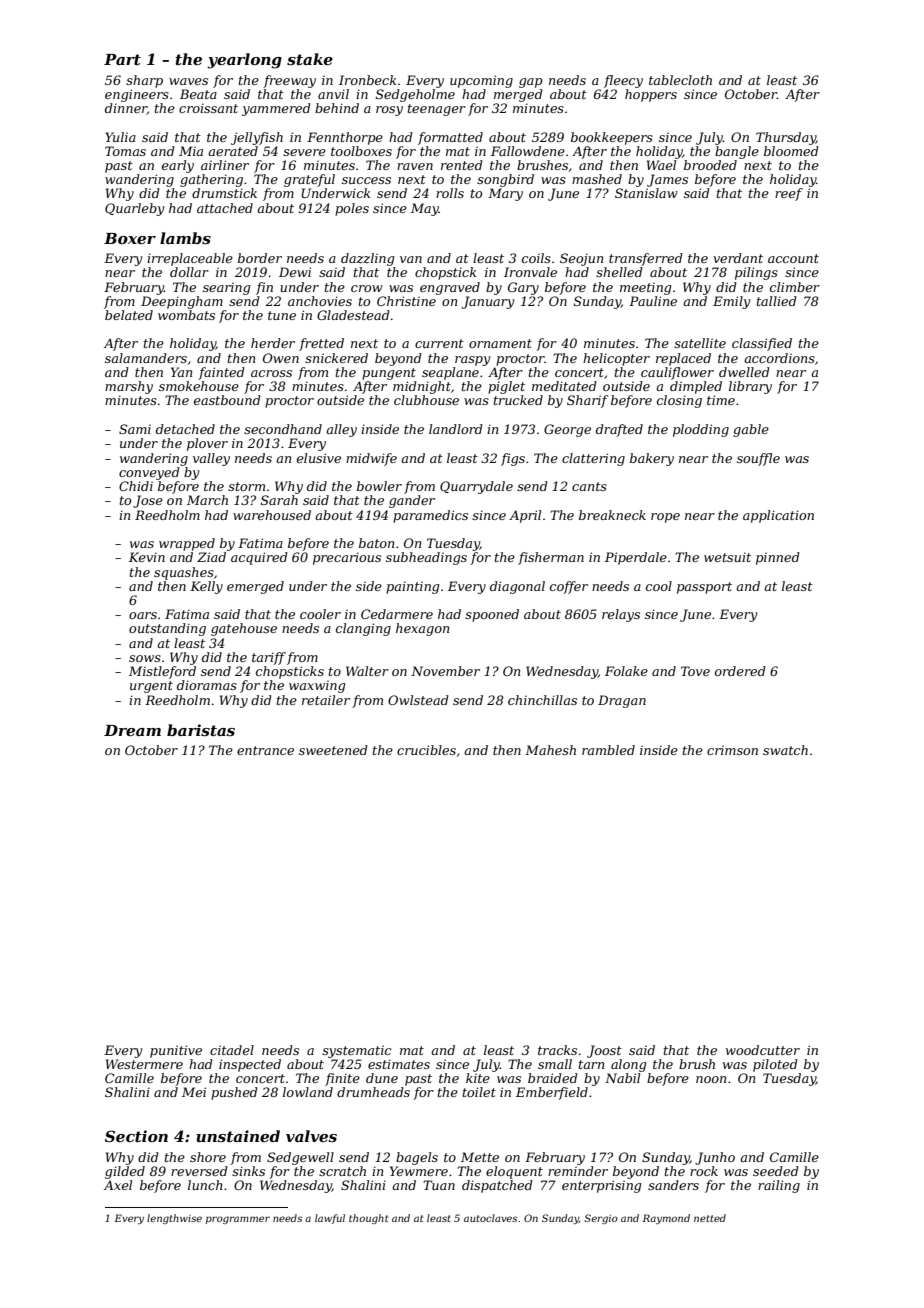 The width and height of the image is (924, 1308). Describe the element at coordinates (259, 558) in the image. I see `acquired` at that location.
